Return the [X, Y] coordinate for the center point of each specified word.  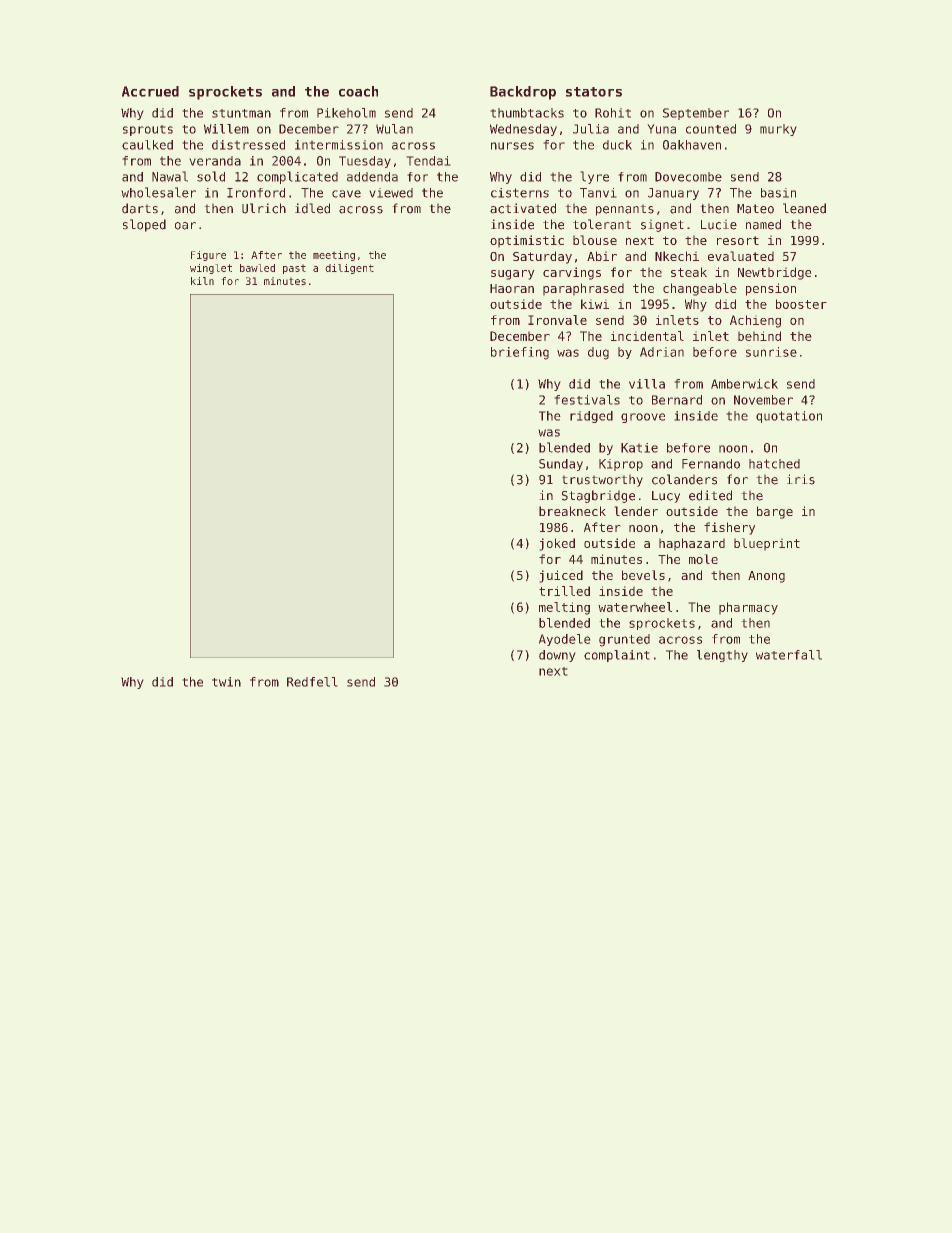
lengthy [722, 656]
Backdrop [523, 93]
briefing [520, 353]
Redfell [312, 682]
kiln [202, 281]
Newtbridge [775, 273]
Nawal [170, 176]
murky [778, 130]
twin [226, 682]
